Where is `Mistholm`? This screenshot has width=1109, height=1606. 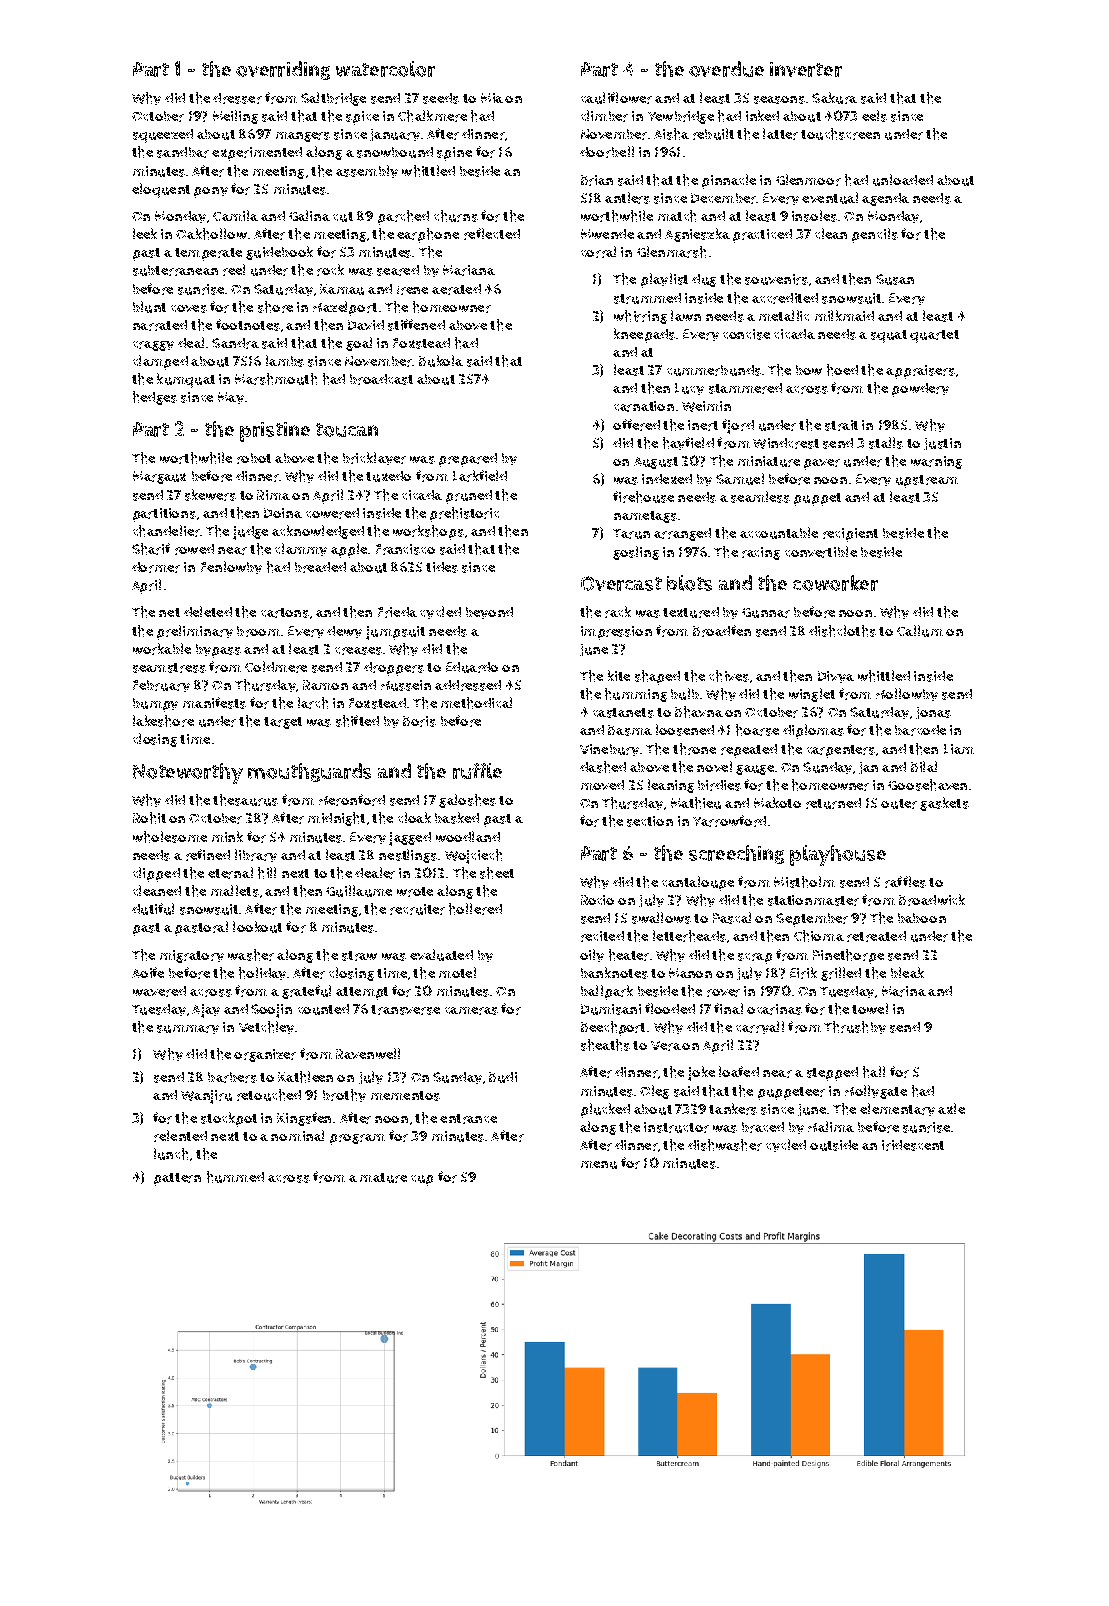 Mistholm is located at coordinates (804, 882).
